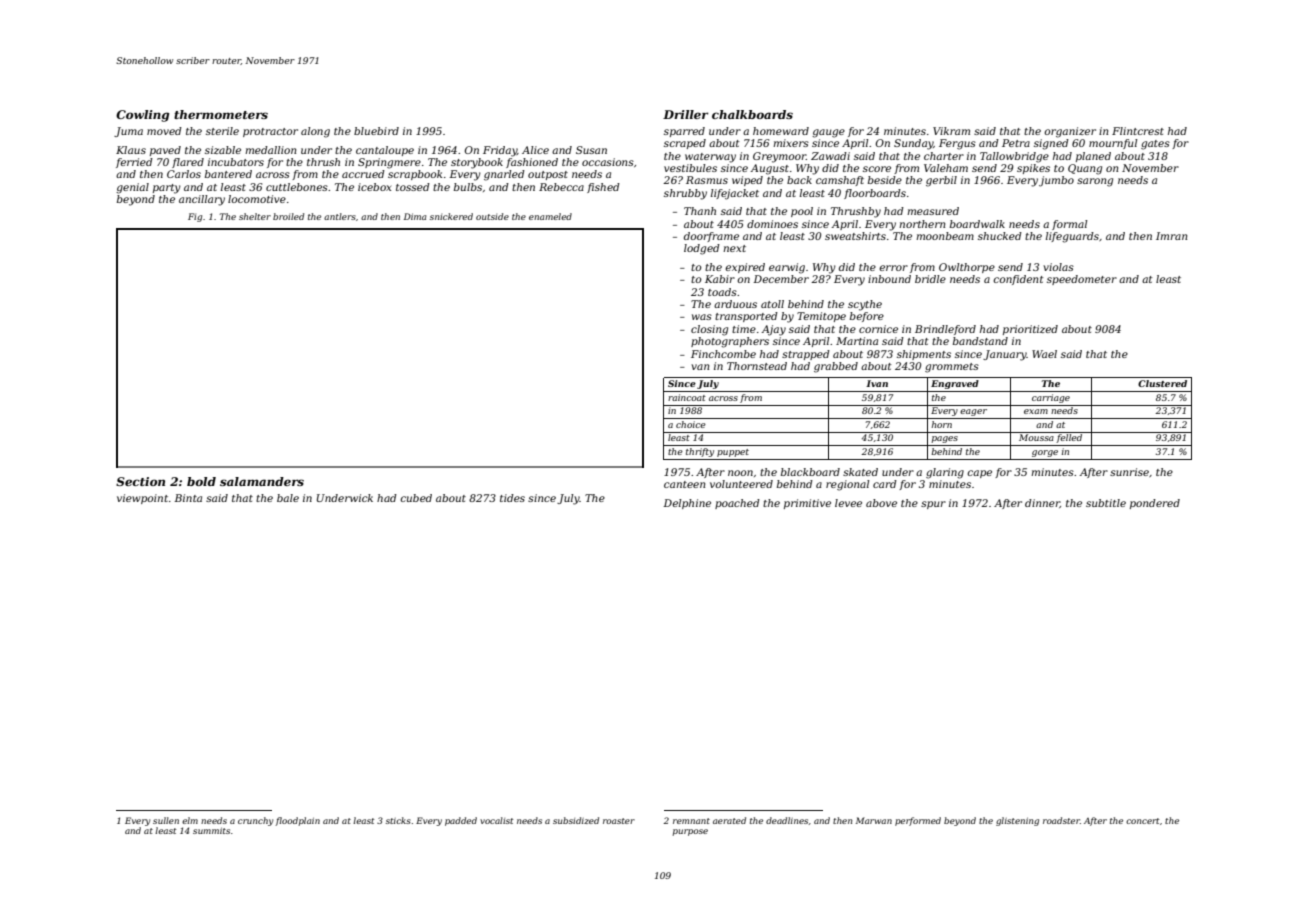 The height and width of the page is (924, 1308). Describe the element at coordinates (1155, 504) in the page. I see `pondered` at that location.
